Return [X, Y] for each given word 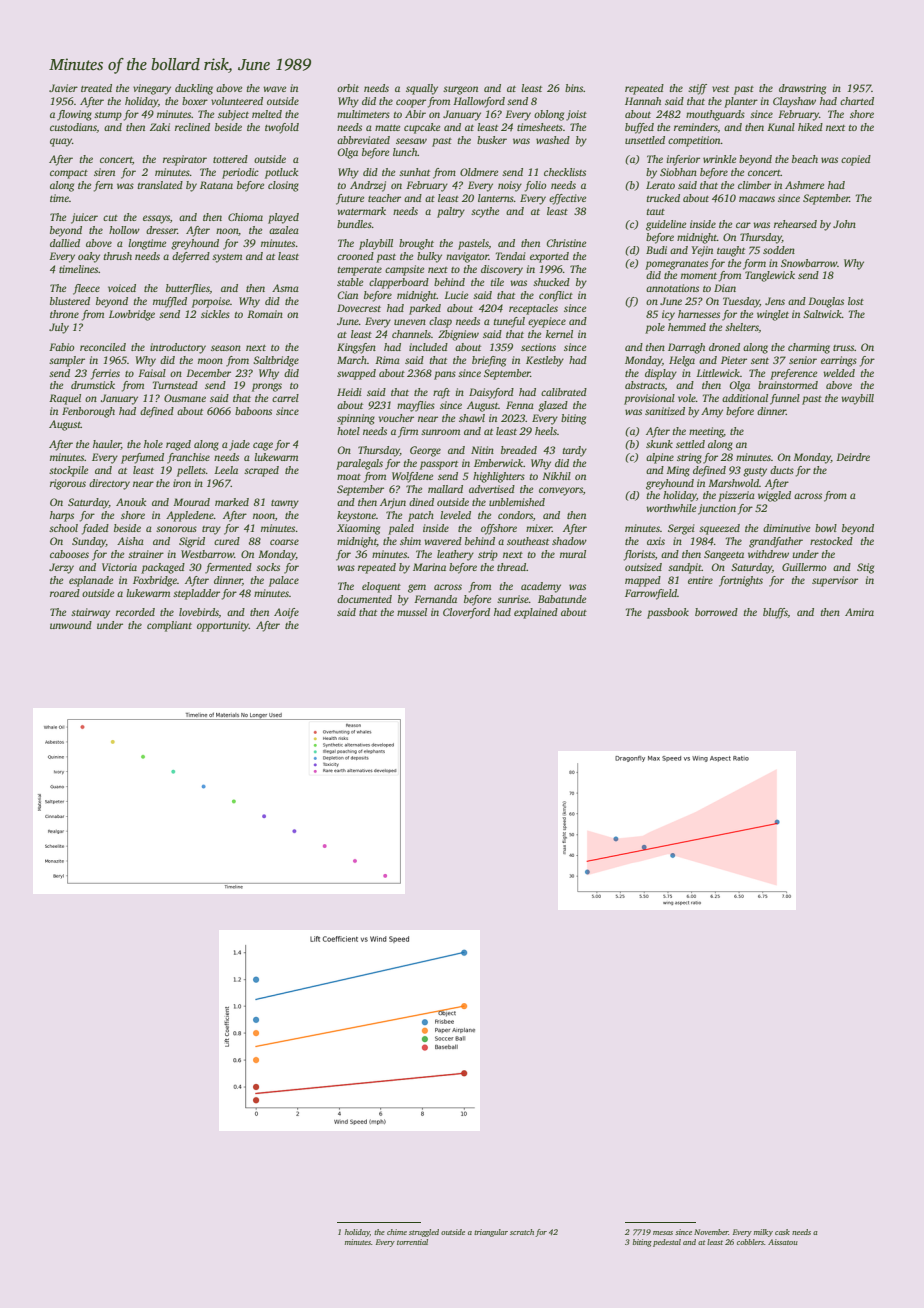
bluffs [775, 613]
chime [397, 1232]
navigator [467, 257]
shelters [742, 328]
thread [511, 567]
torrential [412, 1242]
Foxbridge [155, 581]
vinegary [152, 89]
